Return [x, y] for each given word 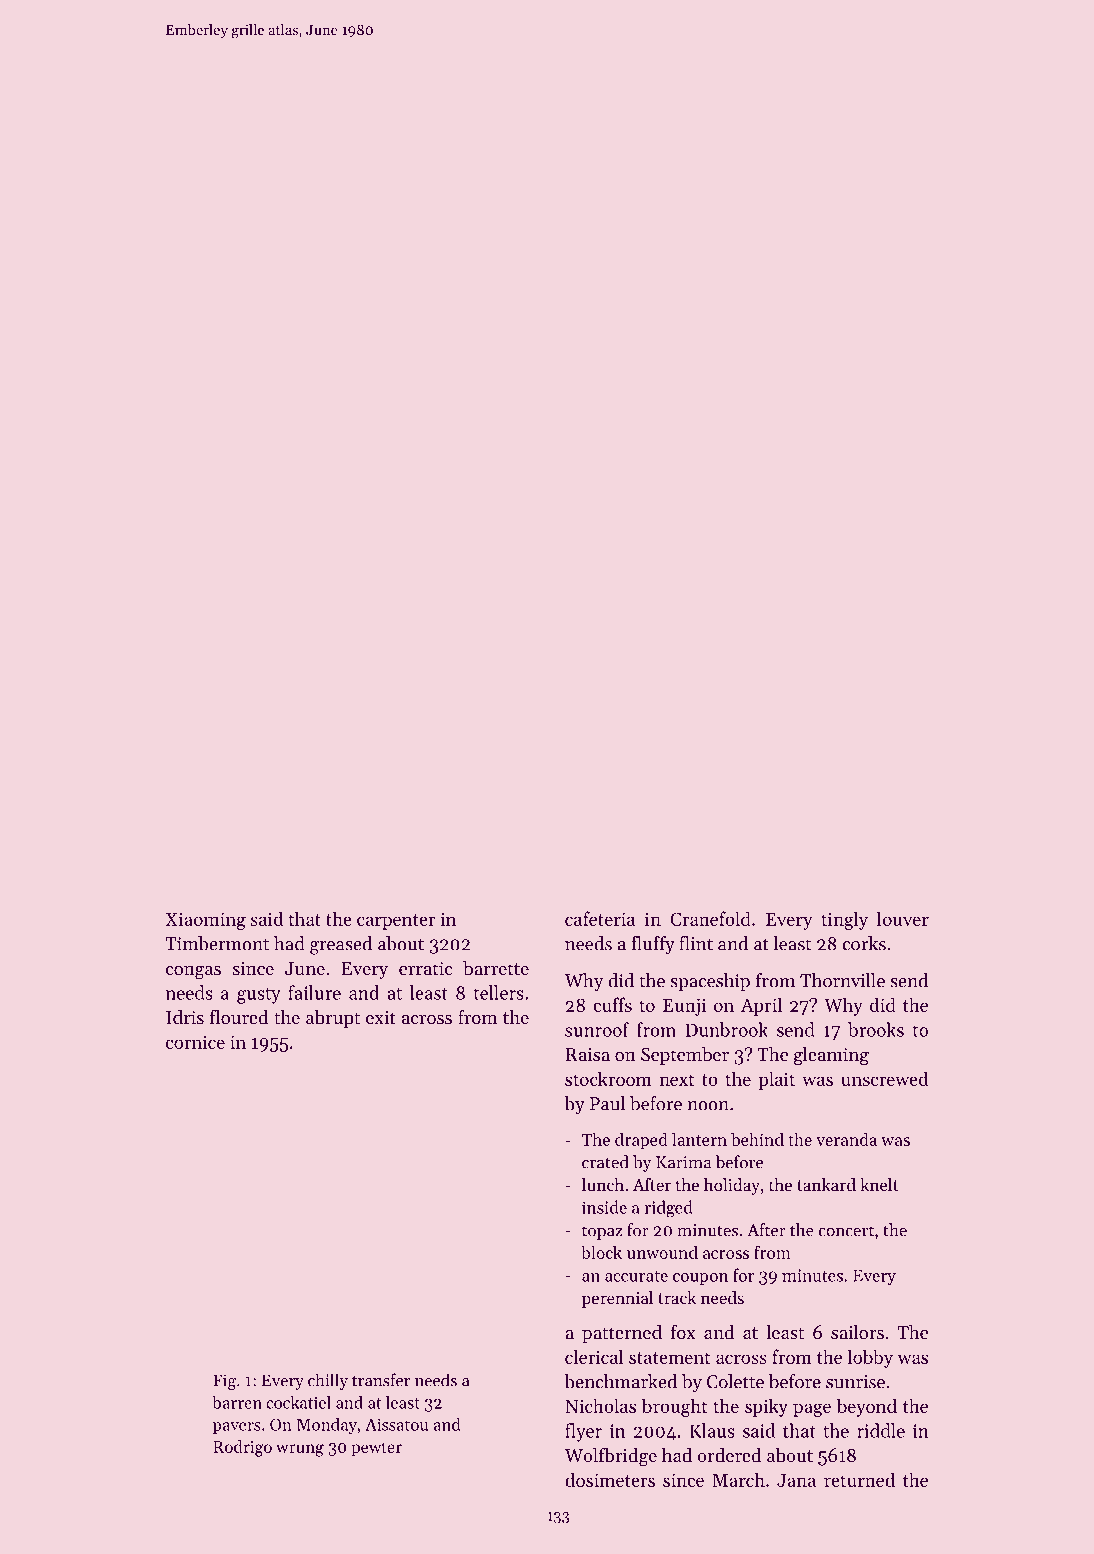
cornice [195, 1042]
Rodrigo [242, 1448]
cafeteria [600, 918]
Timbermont [217, 943]
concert [846, 1231]
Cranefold [710, 918]
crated [605, 1162]
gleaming [831, 1056]
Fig [224, 1382]
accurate [636, 1276]
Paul [607, 1103]
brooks [876, 1029]
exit [381, 1017]
